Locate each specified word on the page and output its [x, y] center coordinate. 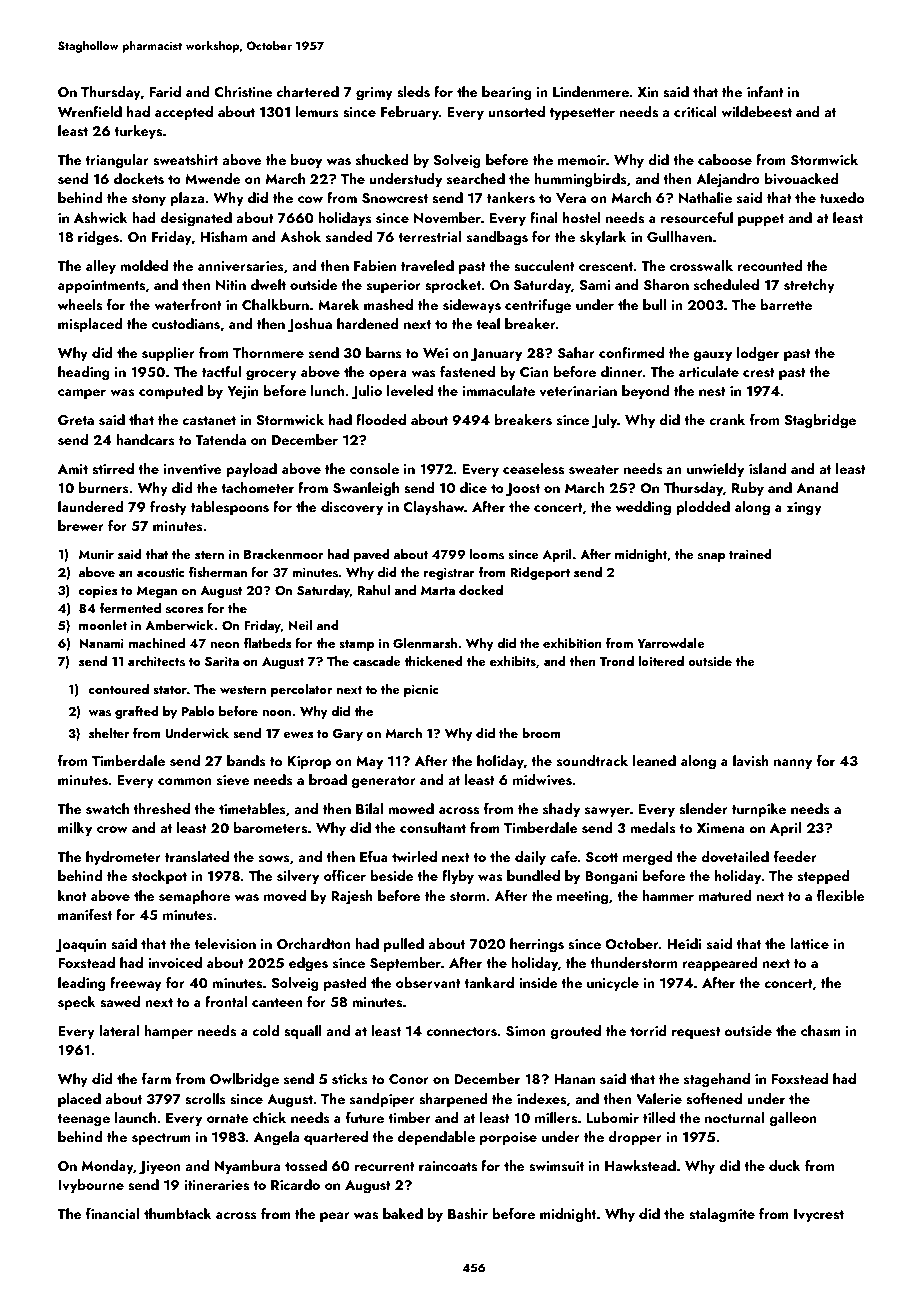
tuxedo [842, 197]
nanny [793, 764]
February [410, 113]
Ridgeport [540, 573]
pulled [404, 945]
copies [98, 592]
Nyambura [247, 1167]
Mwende [213, 178]
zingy [804, 509]
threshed [161, 809]
